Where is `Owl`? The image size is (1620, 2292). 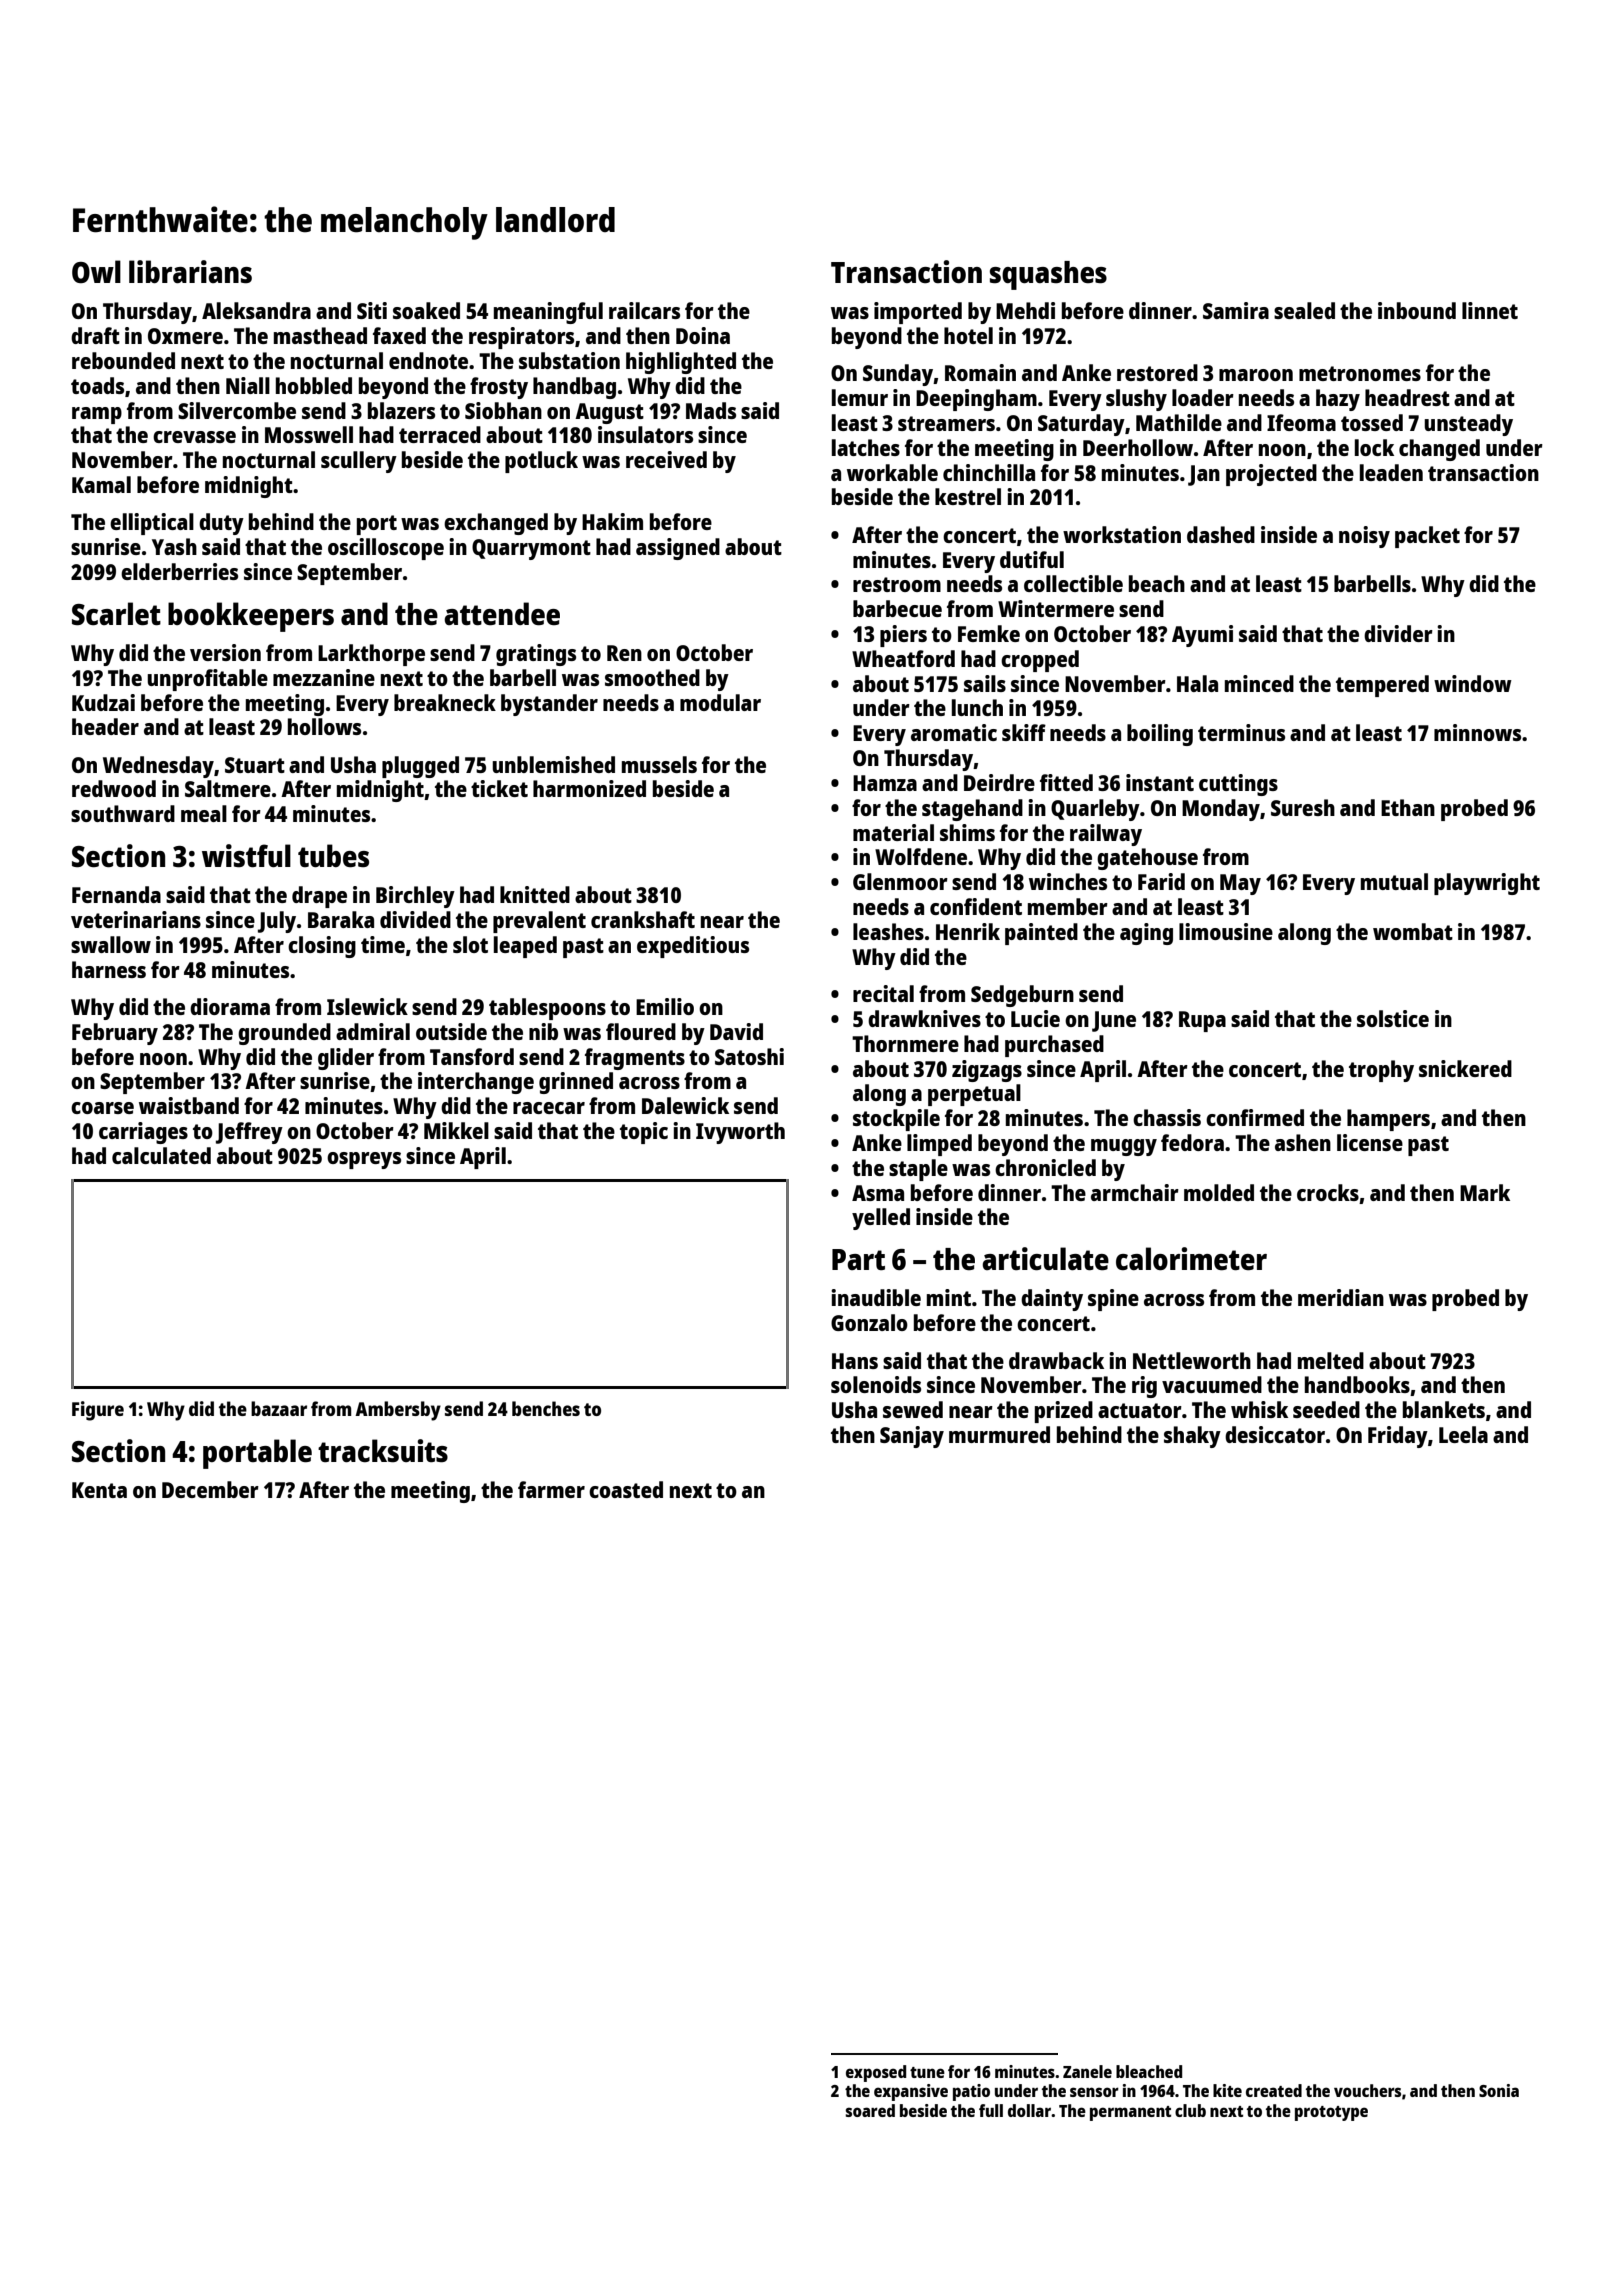
Owl is located at coordinates (96, 271).
